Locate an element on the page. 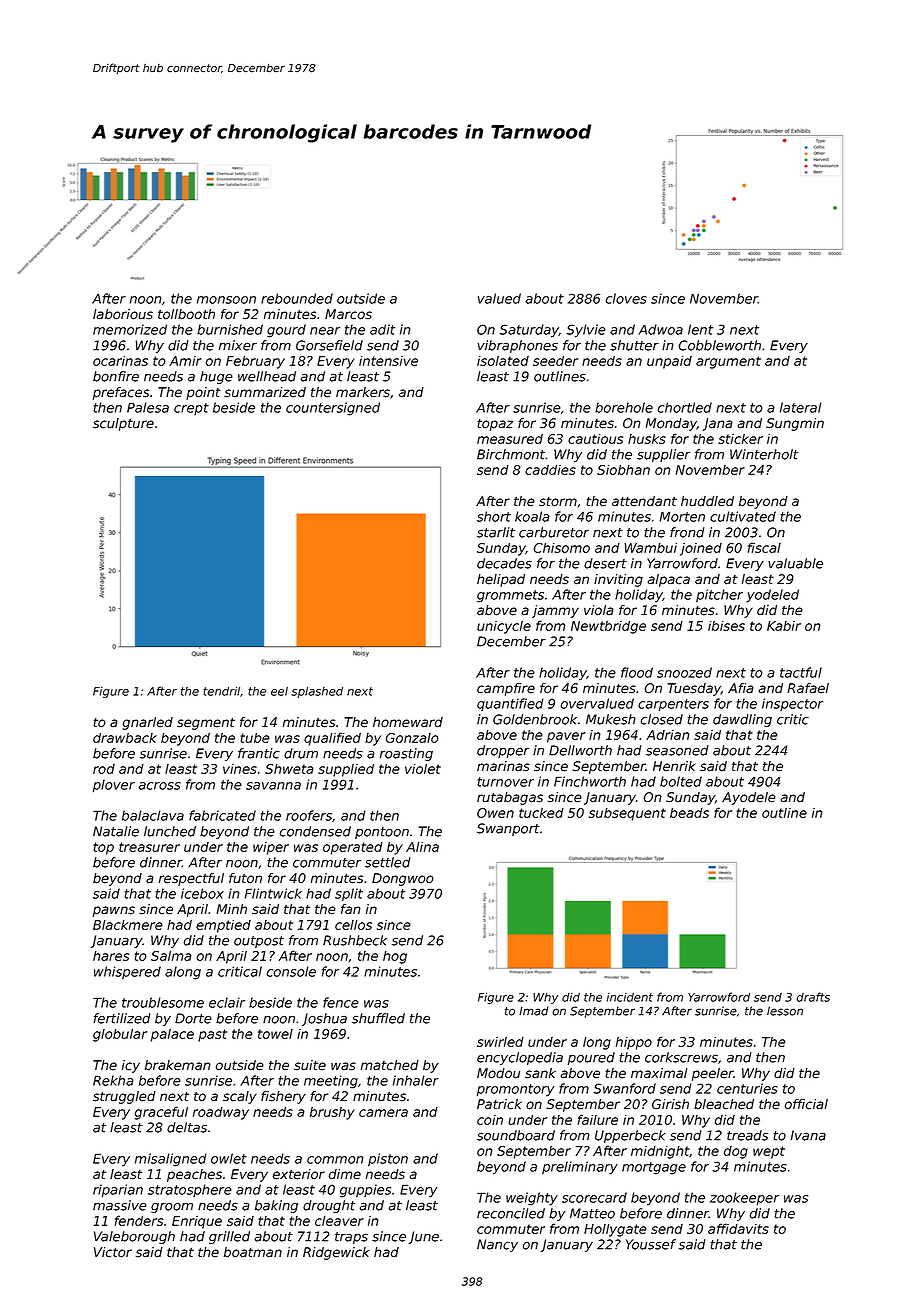 The width and height of the document is (924, 1308). beads is located at coordinates (689, 813).
